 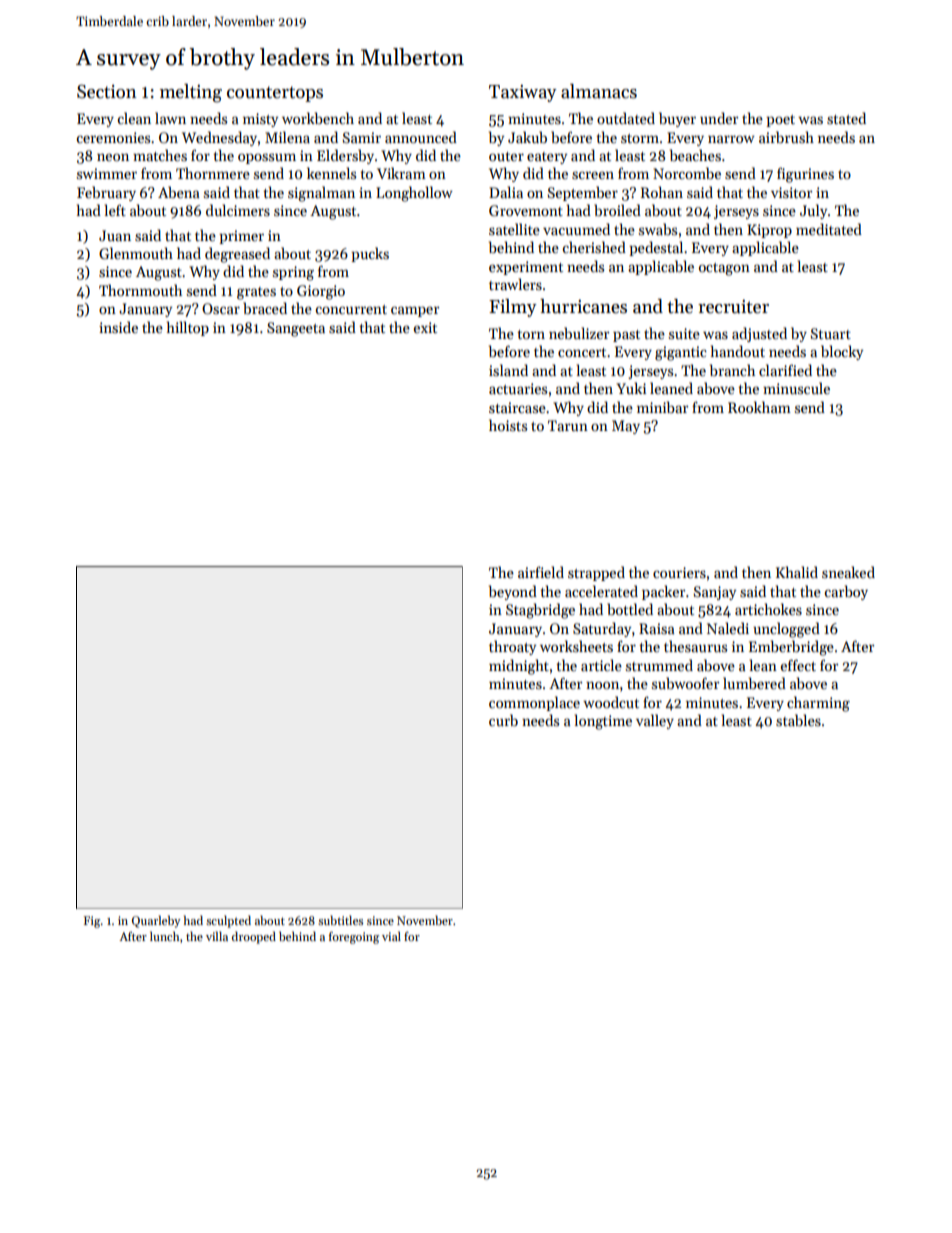 I want to click on valley, so click(x=655, y=721).
